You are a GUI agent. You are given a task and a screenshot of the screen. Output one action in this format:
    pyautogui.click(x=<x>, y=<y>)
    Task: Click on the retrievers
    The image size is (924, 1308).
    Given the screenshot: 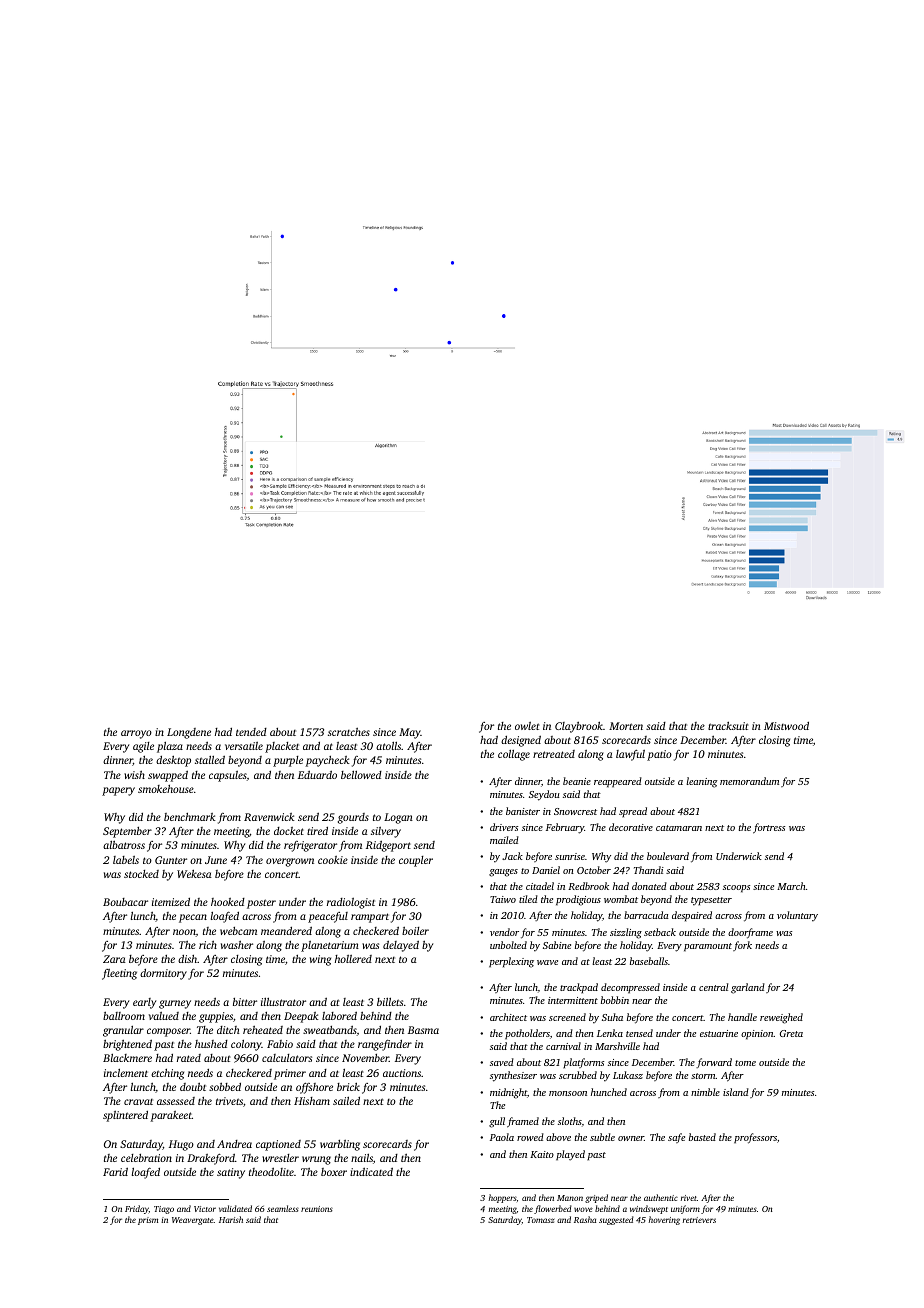 What is the action you would take?
    pyautogui.click(x=699, y=1220)
